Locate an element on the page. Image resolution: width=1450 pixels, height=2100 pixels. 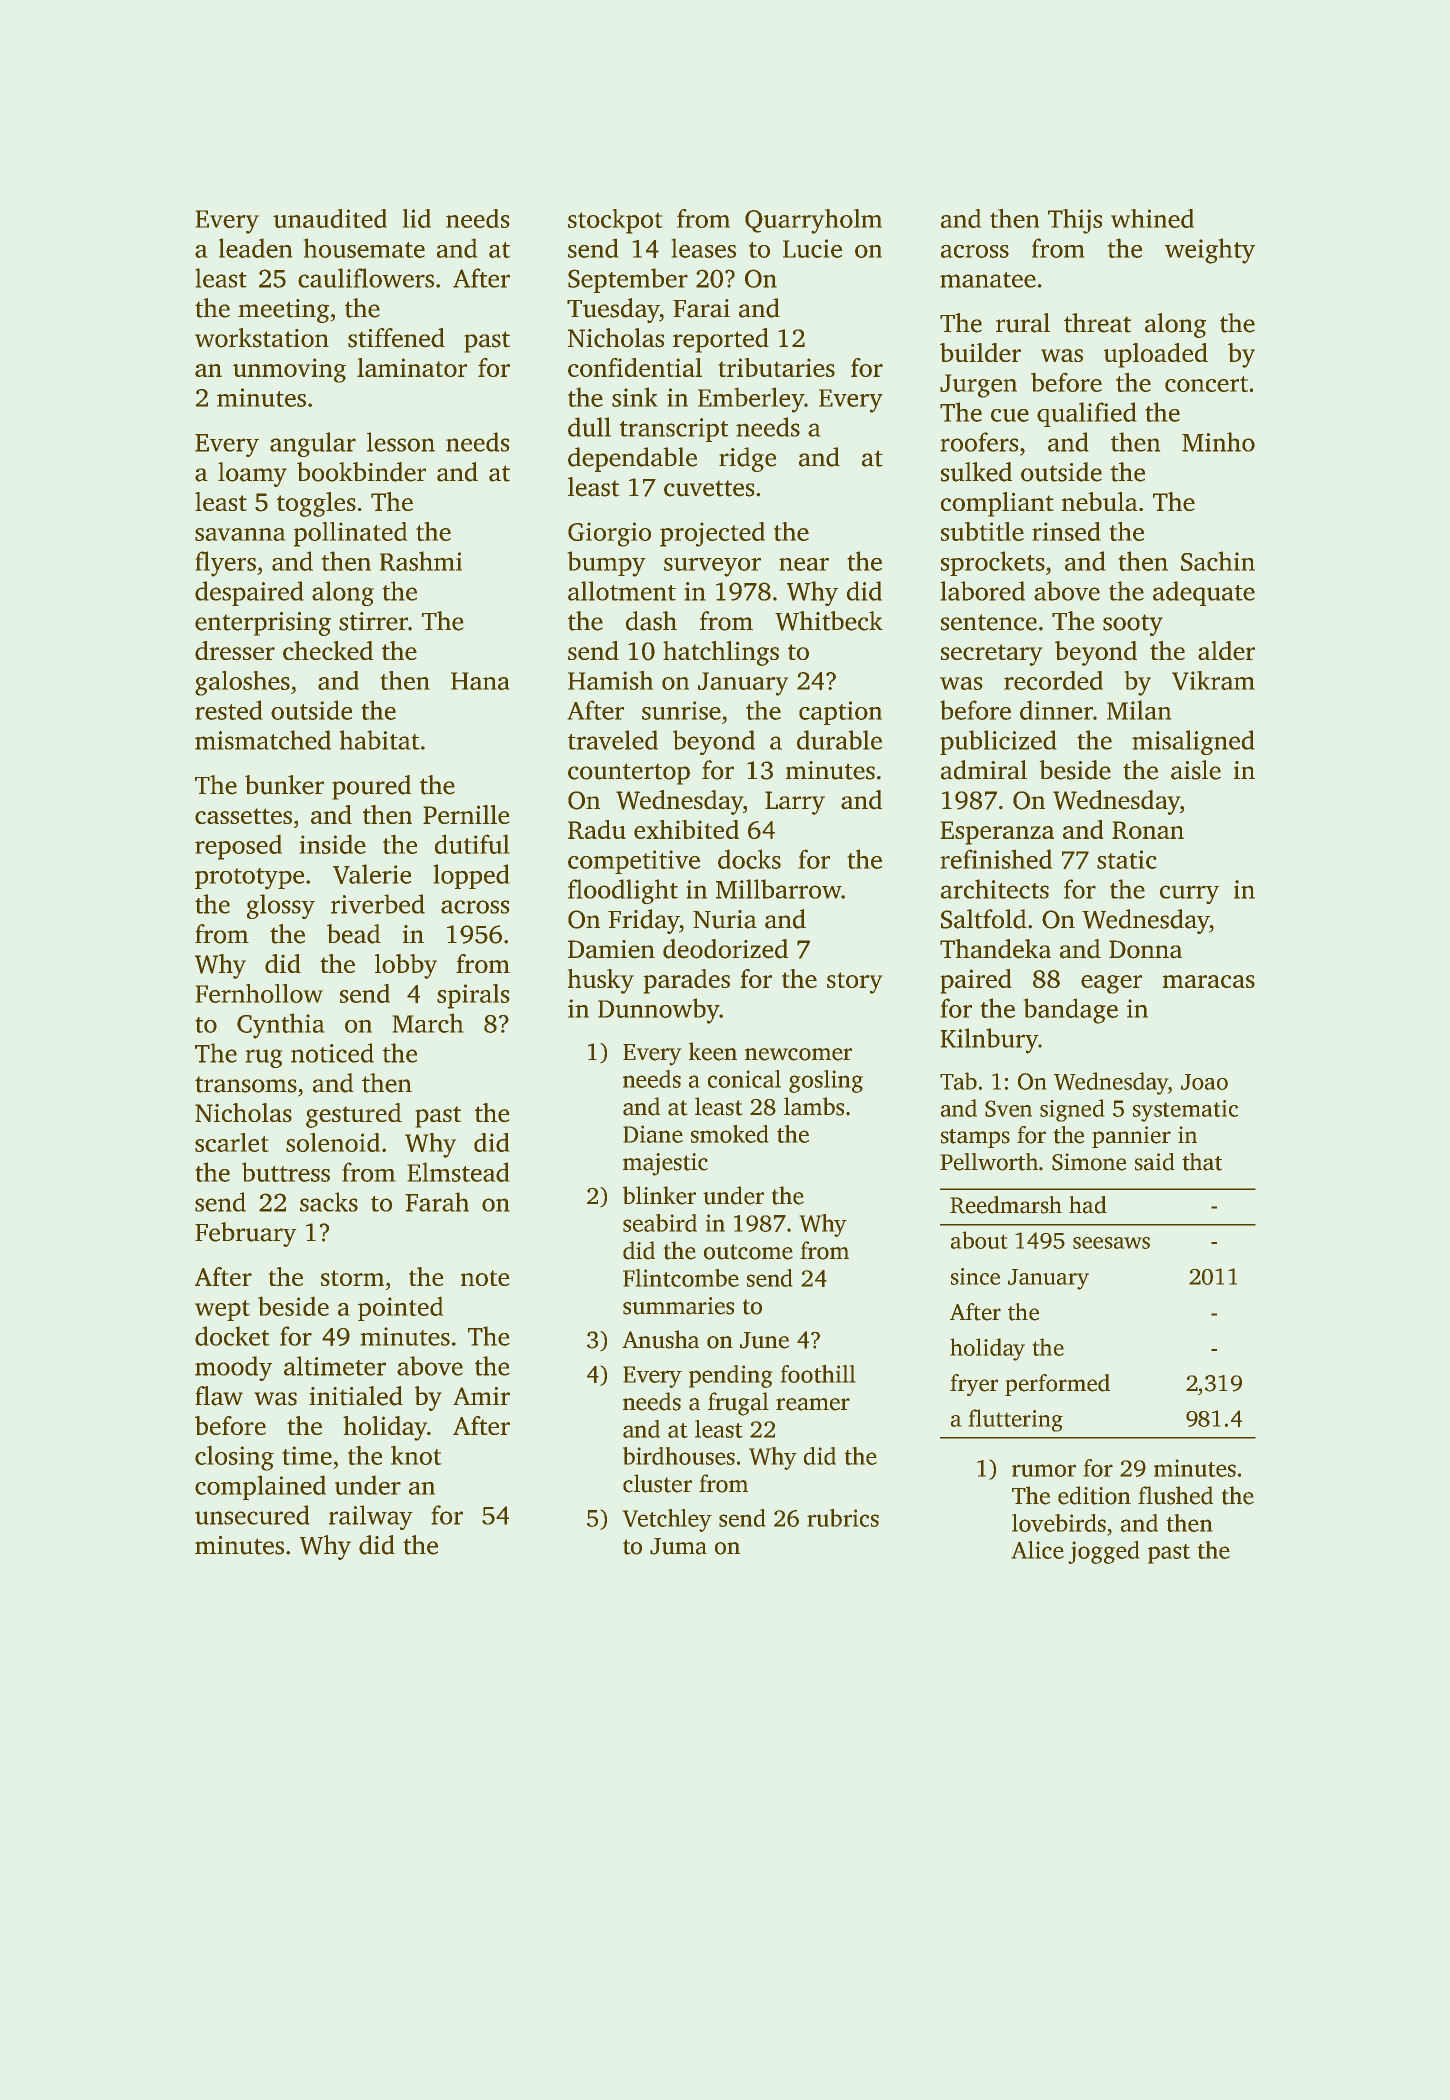
knot is located at coordinates (416, 1455).
